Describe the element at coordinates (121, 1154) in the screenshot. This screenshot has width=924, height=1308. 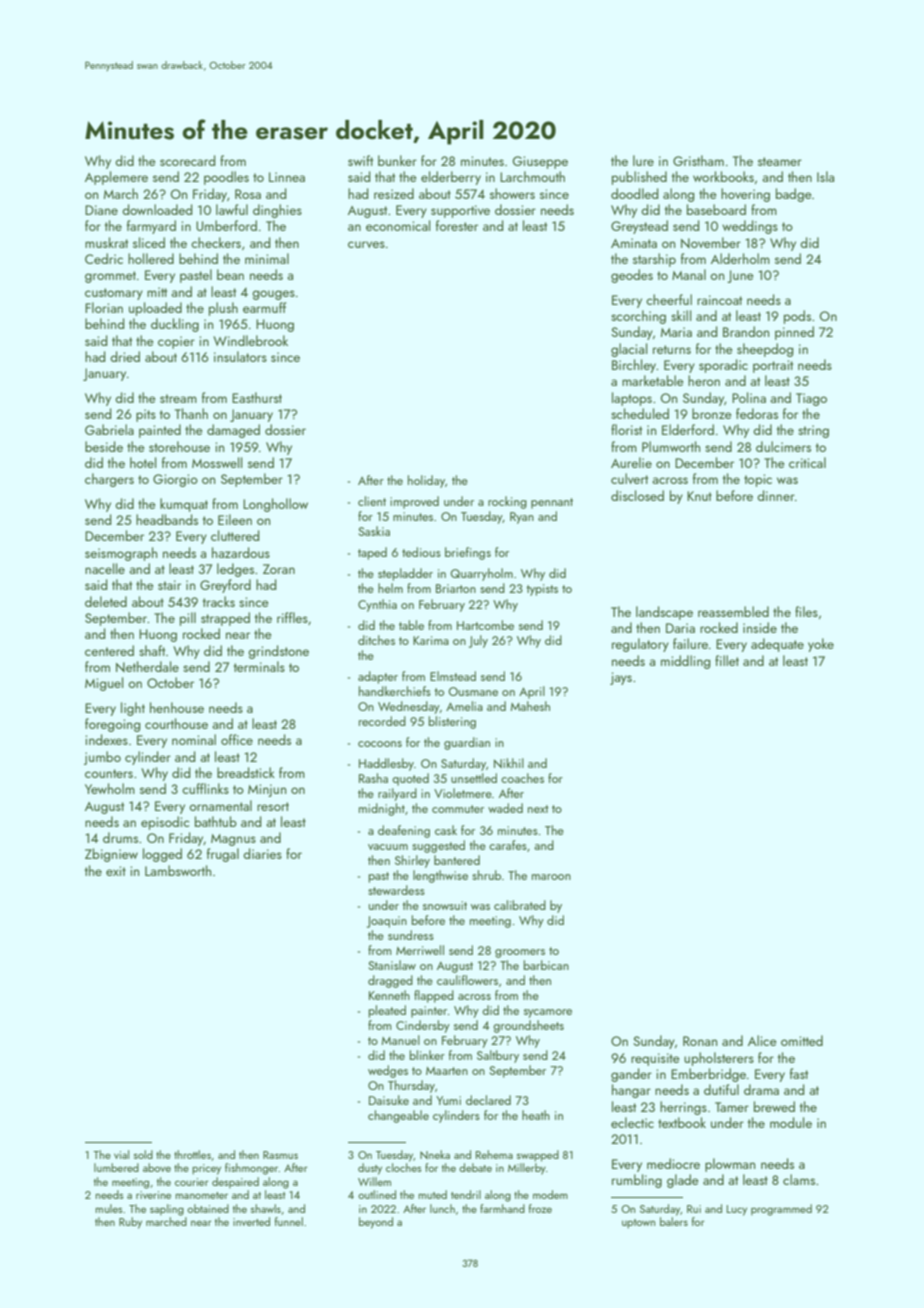
I see `vial` at that location.
